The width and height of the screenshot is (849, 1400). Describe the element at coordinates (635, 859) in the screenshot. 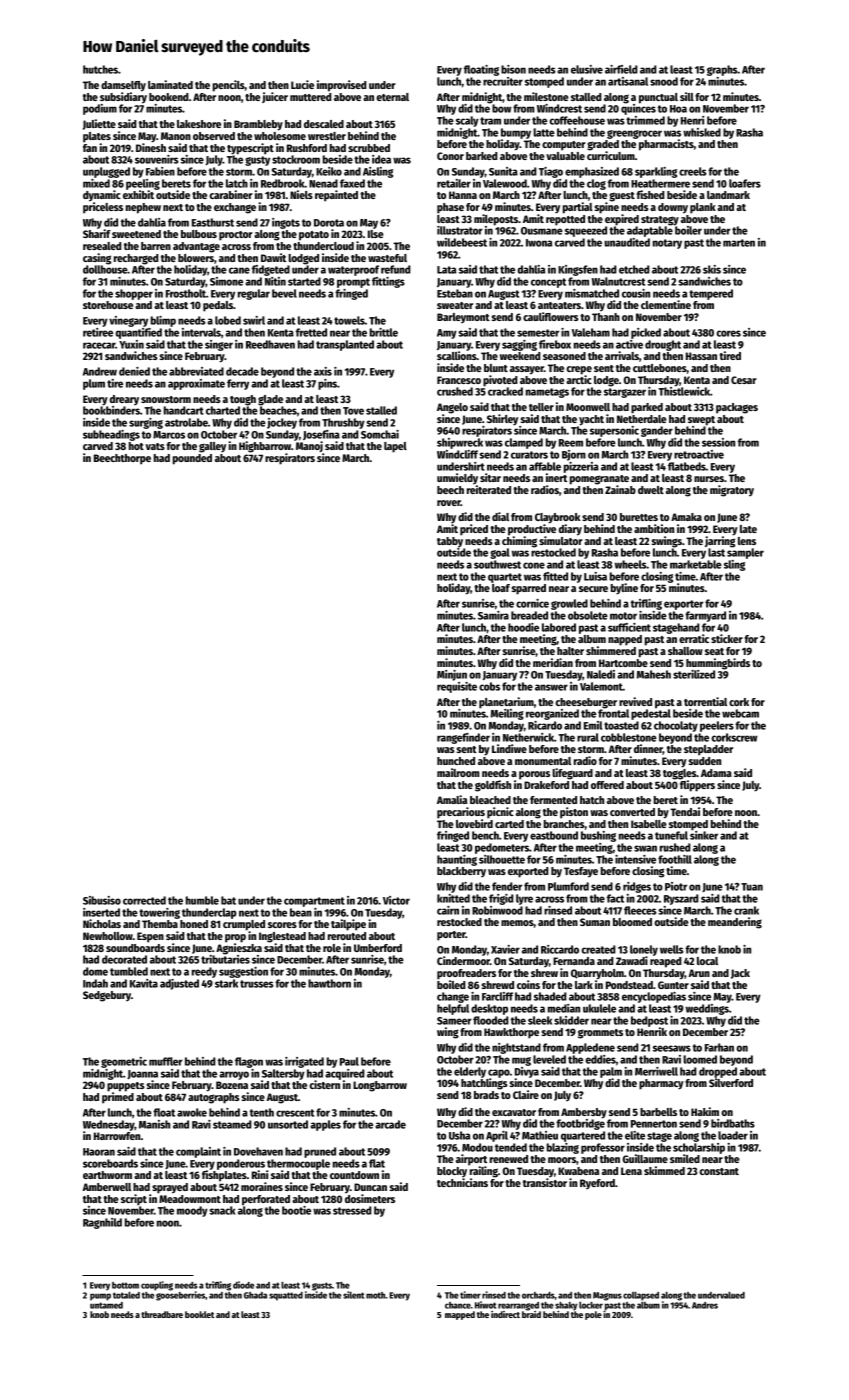

I see `intensive` at that location.
